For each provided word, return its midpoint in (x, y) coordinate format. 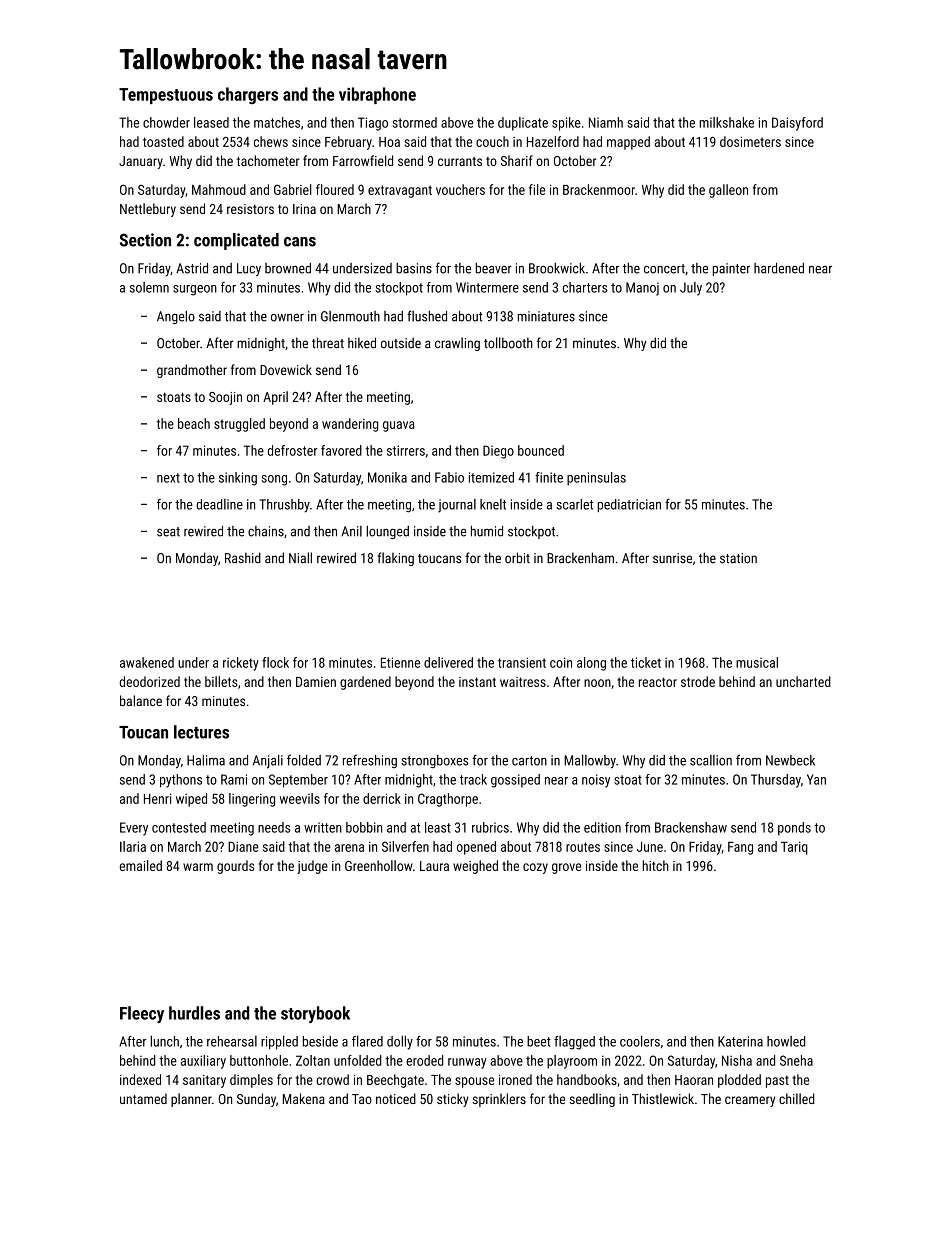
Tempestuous (166, 96)
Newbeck (790, 760)
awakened (147, 662)
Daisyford (797, 124)
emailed (141, 865)
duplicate (523, 124)
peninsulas (596, 479)
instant (477, 682)
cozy (535, 868)
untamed (143, 1098)
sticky (453, 1100)
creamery (750, 1101)
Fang (740, 848)
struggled (239, 425)
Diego (498, 452)
